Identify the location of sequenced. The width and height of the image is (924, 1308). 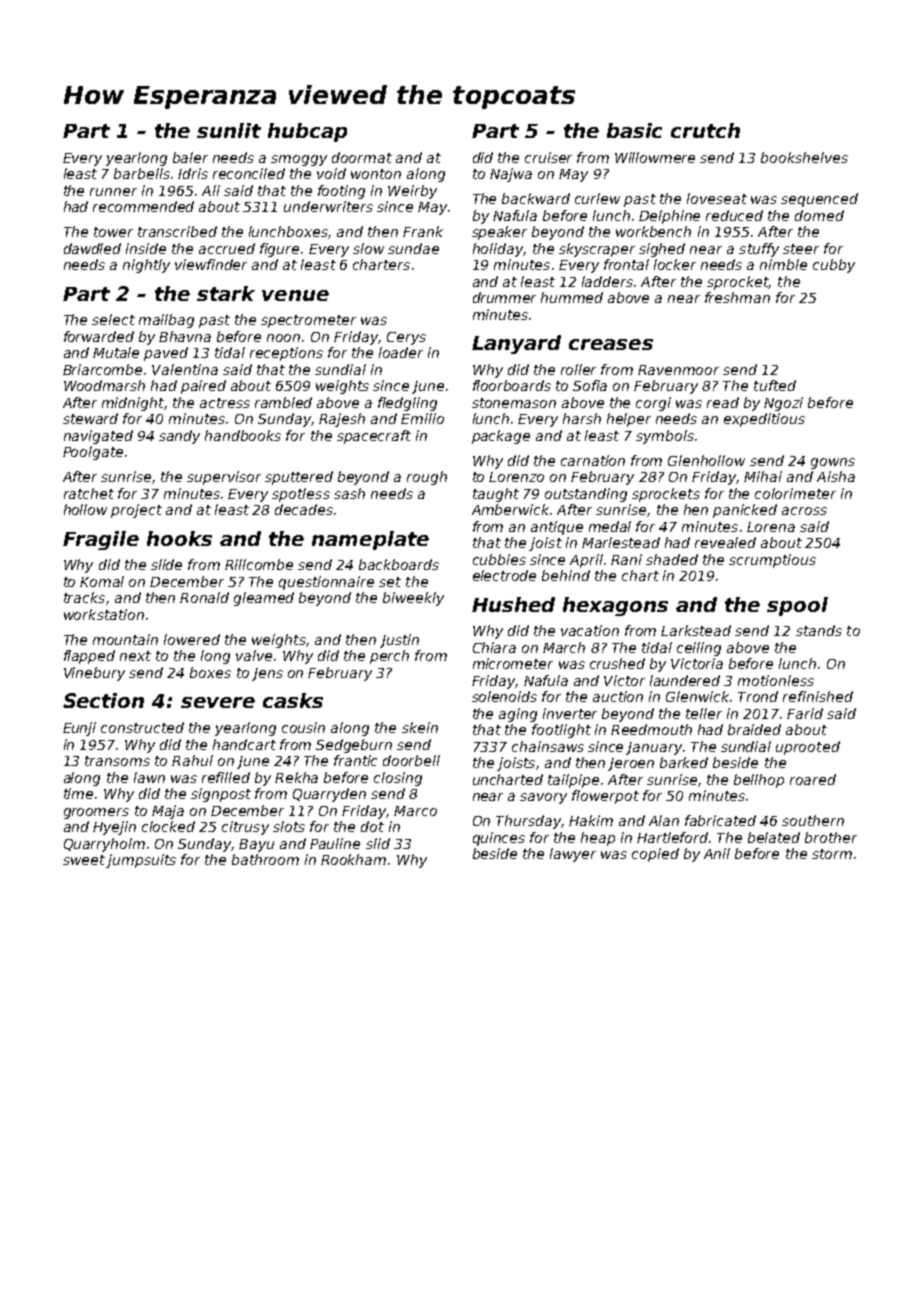
(819, 200).
